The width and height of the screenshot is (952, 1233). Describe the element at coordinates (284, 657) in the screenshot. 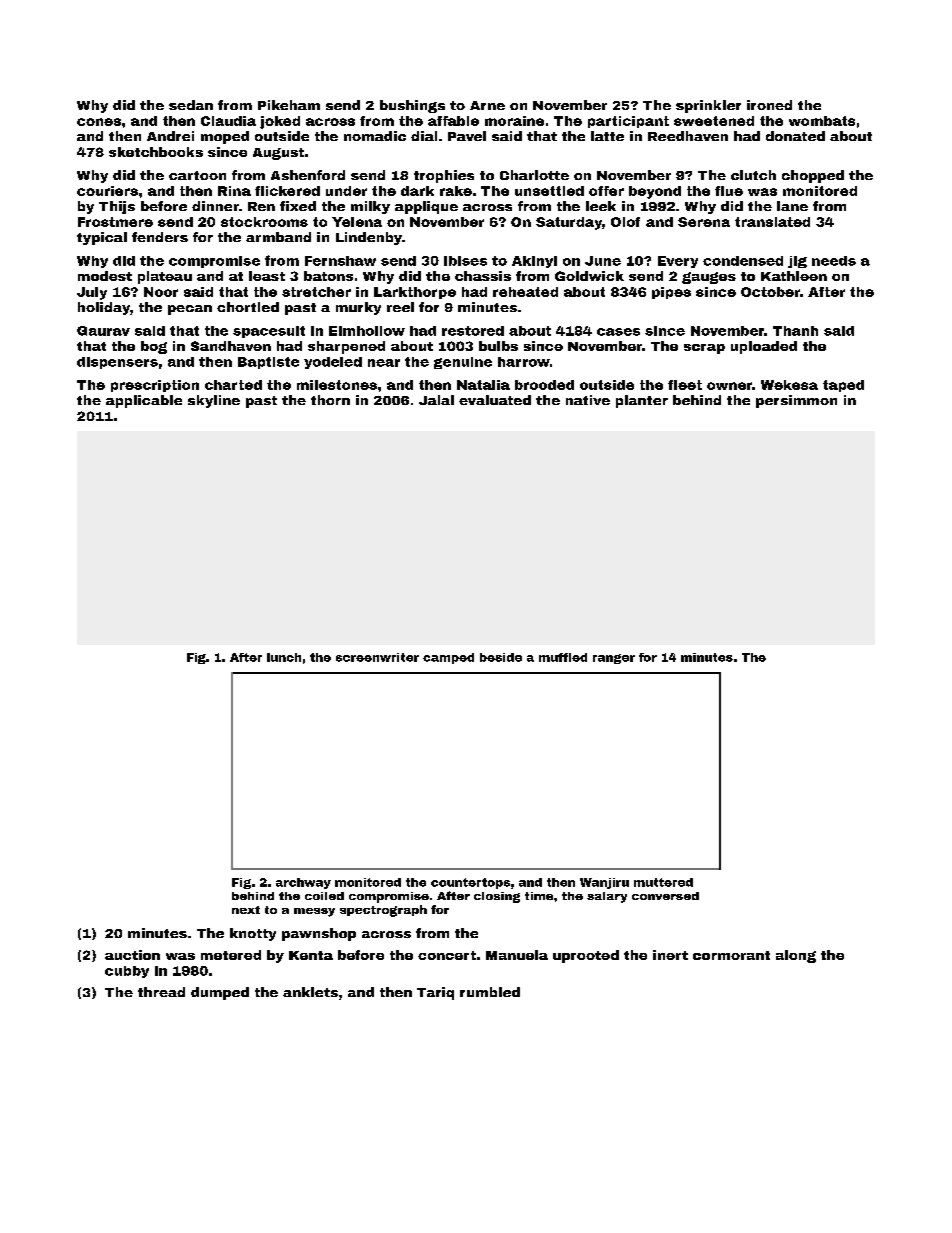

I see `lunch` at that location.
